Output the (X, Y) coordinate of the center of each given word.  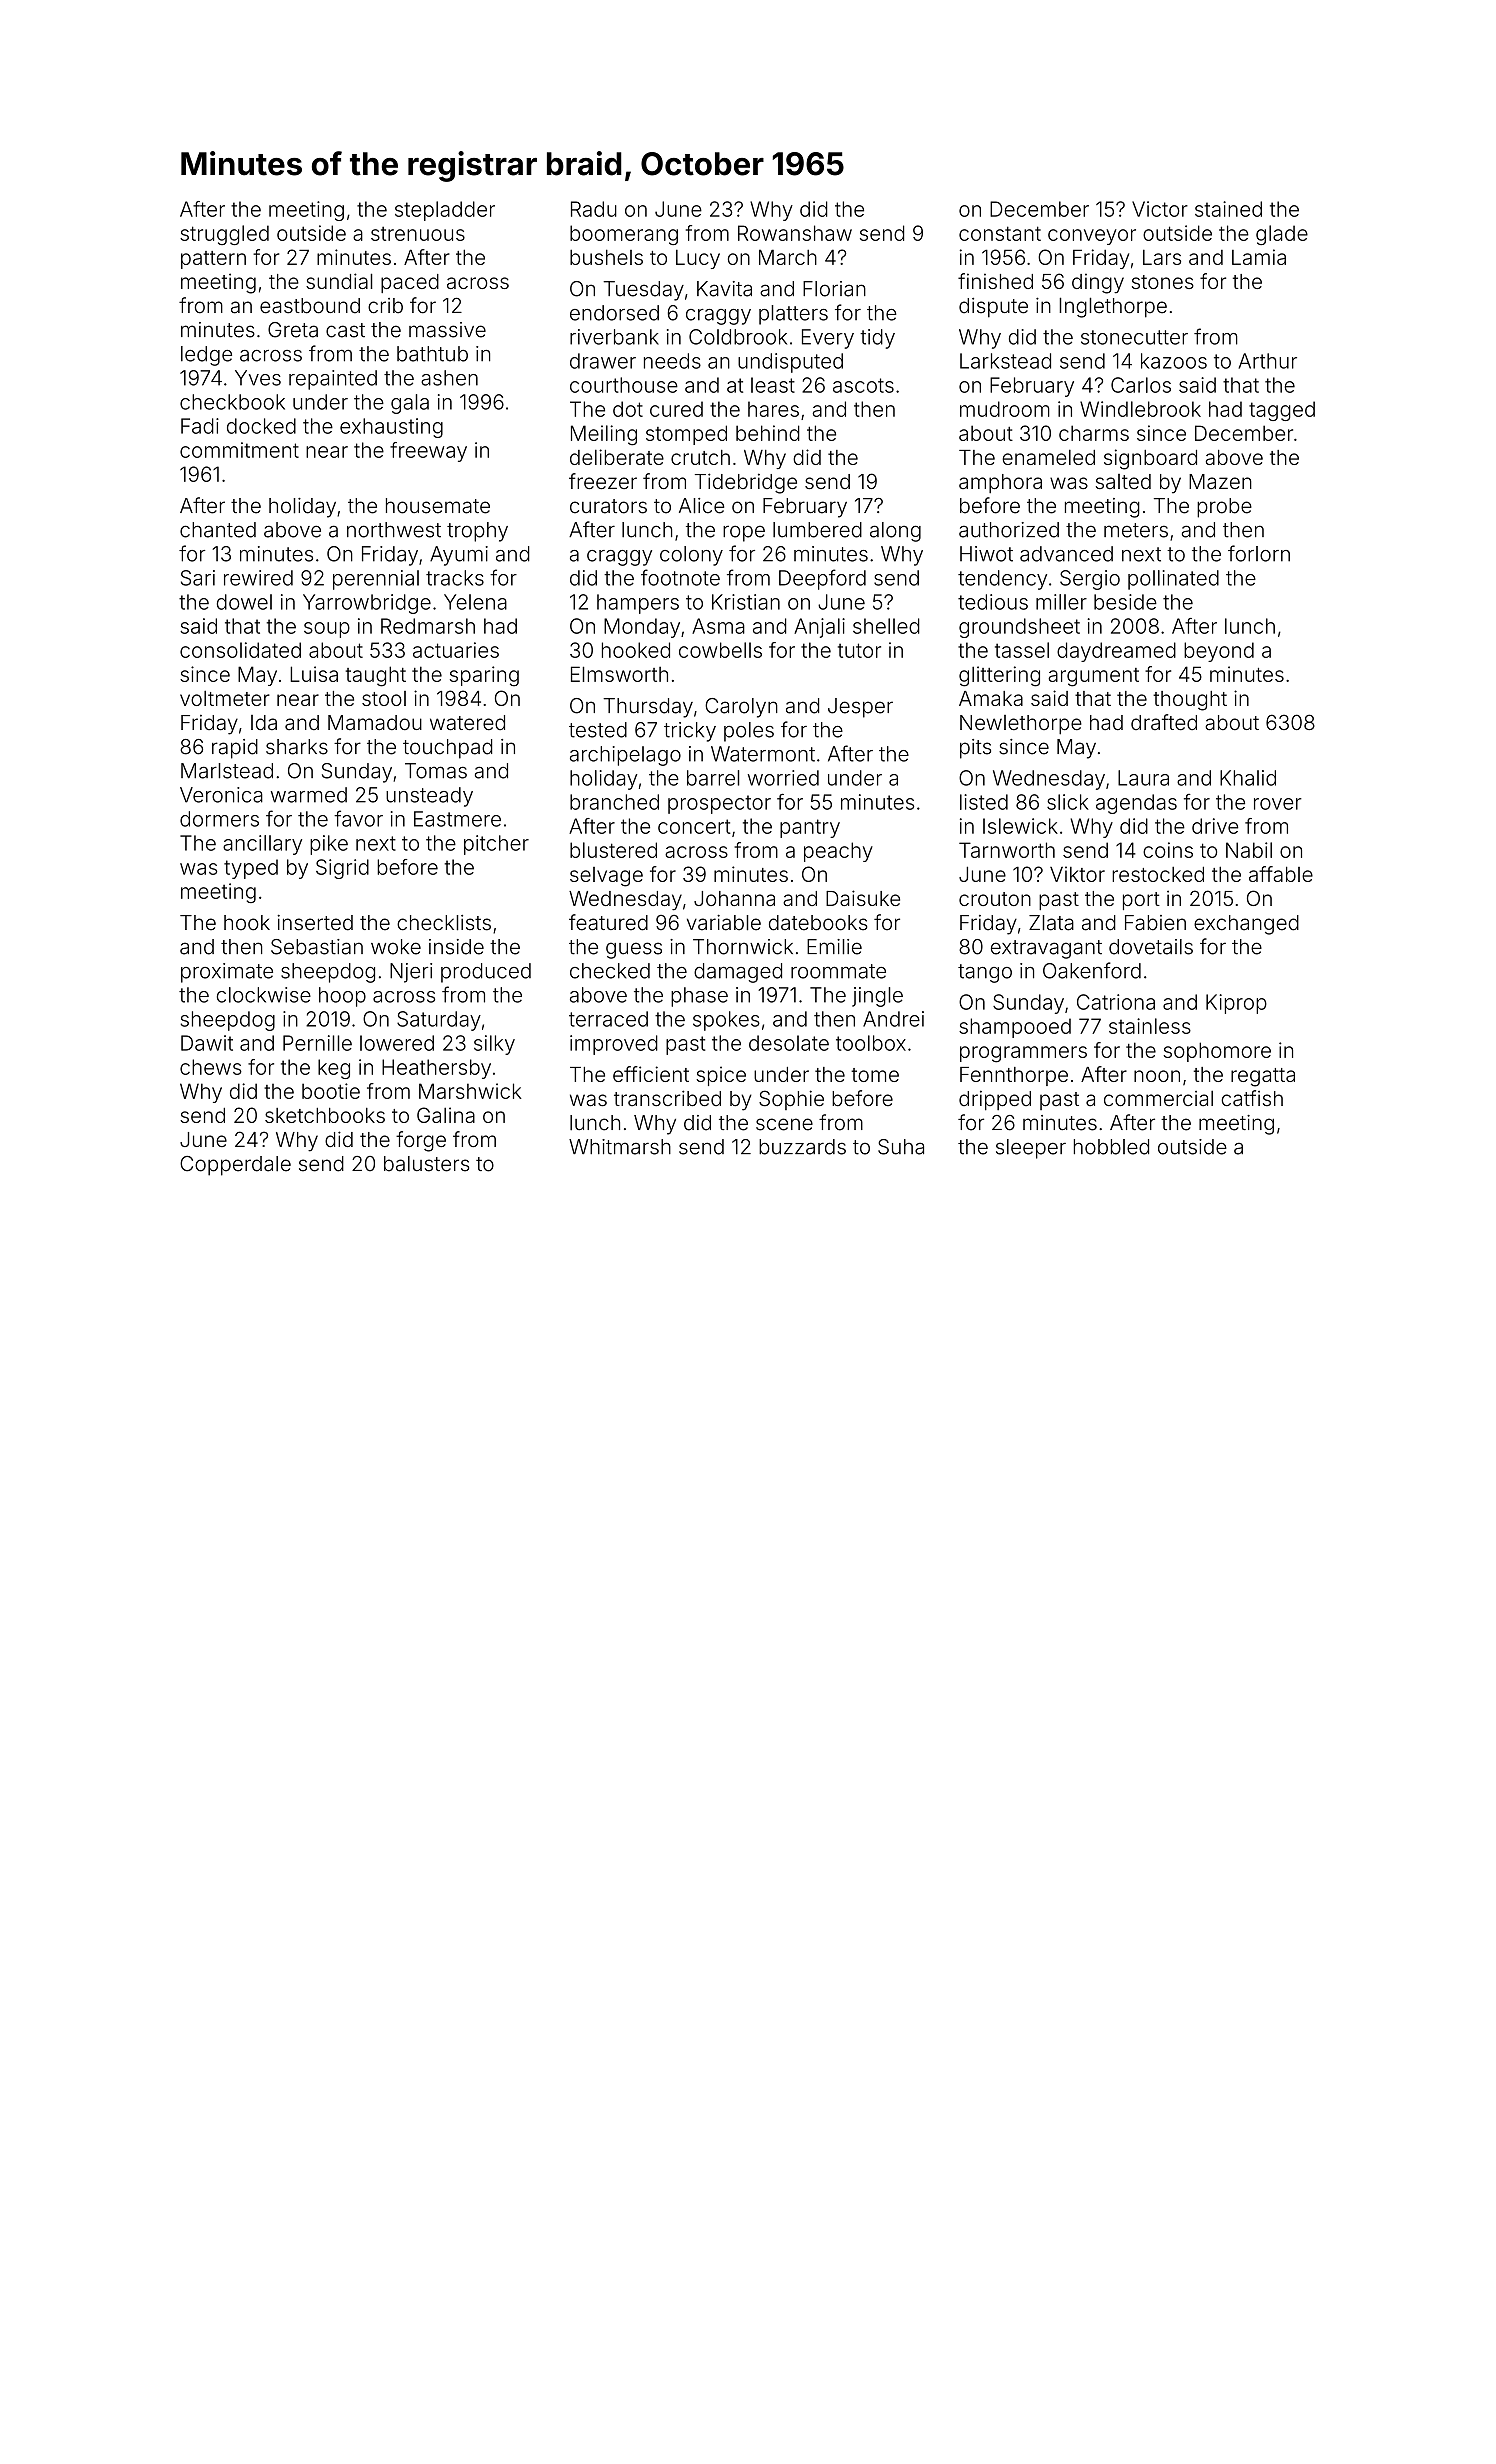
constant (1000, 233)
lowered (397, 1043)
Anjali (819, 628)
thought (1190, 701)
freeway (428, 452)
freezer (603, 481)
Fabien (1155, 923)
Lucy (698, 259)
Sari (198, 578)
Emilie (834, 947)
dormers (219, 819)
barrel (713, 778)
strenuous (418, 234)
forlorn (1259, 553)
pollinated (1173, 580)
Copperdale (235, 1166)
